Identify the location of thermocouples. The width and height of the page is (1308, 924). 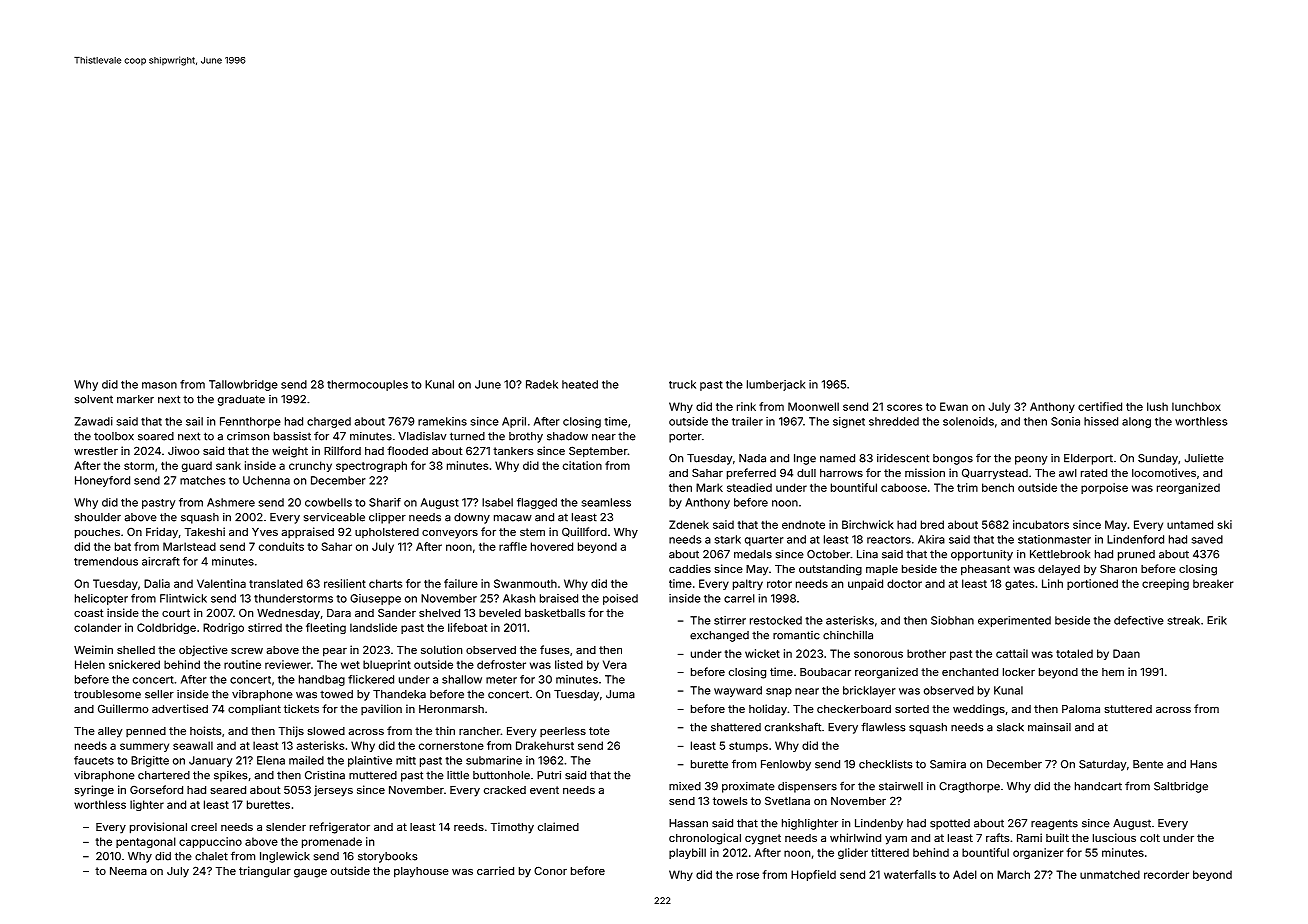
(367, 385).
